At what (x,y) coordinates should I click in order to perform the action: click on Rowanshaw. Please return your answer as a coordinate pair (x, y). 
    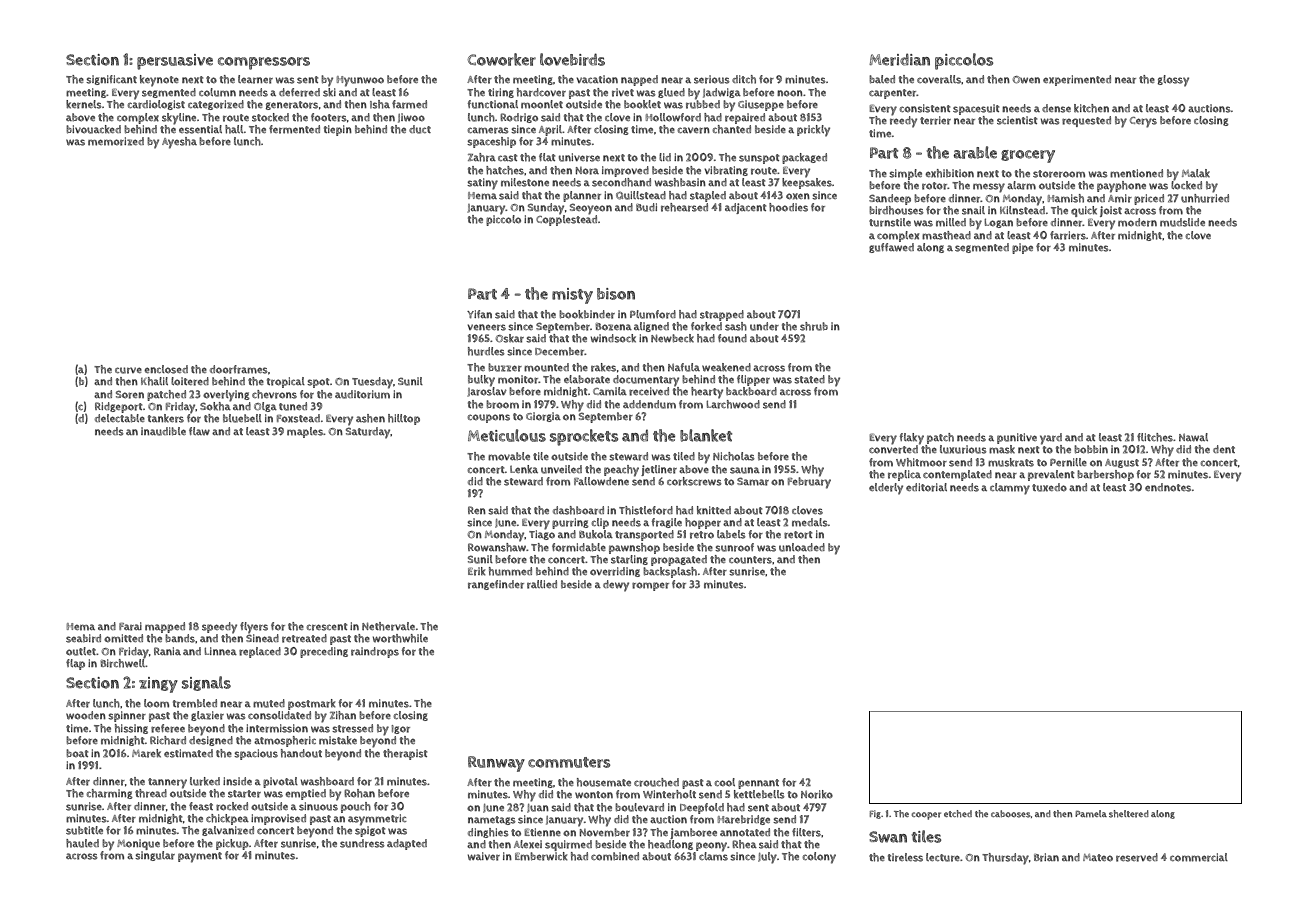
    Looking at the image, I should click on (497, 547).
